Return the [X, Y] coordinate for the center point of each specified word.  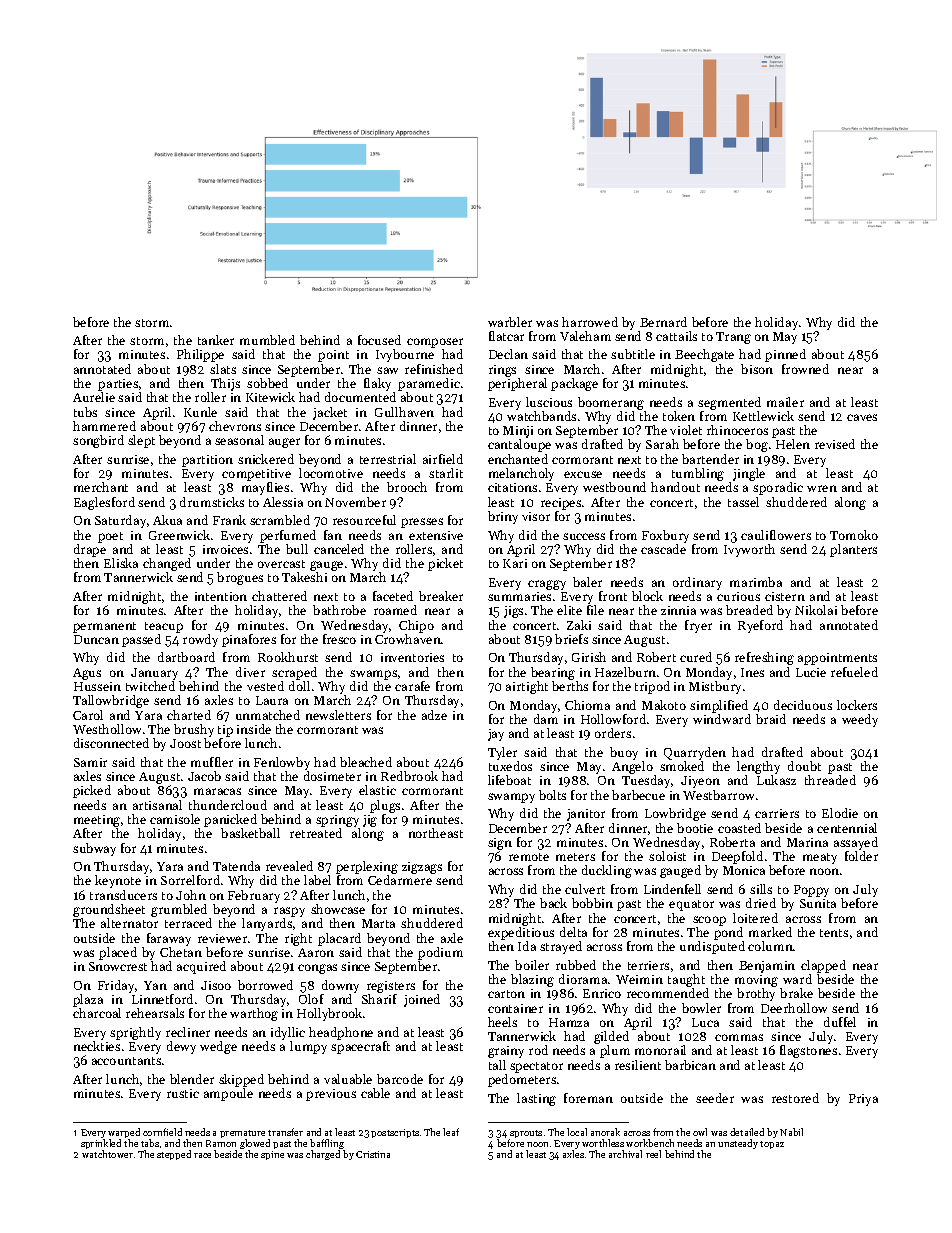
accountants [126, 1061]
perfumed [288, 536]
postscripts [395, 1133]
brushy [194, 730]
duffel [840, 1022]
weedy [860, 720]
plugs [385, 806]
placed [118, 953]
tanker [216, 340]
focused [379, 340]
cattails [676, 336]
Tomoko [854, 535]
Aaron [316, 952]
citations [512, 487]
